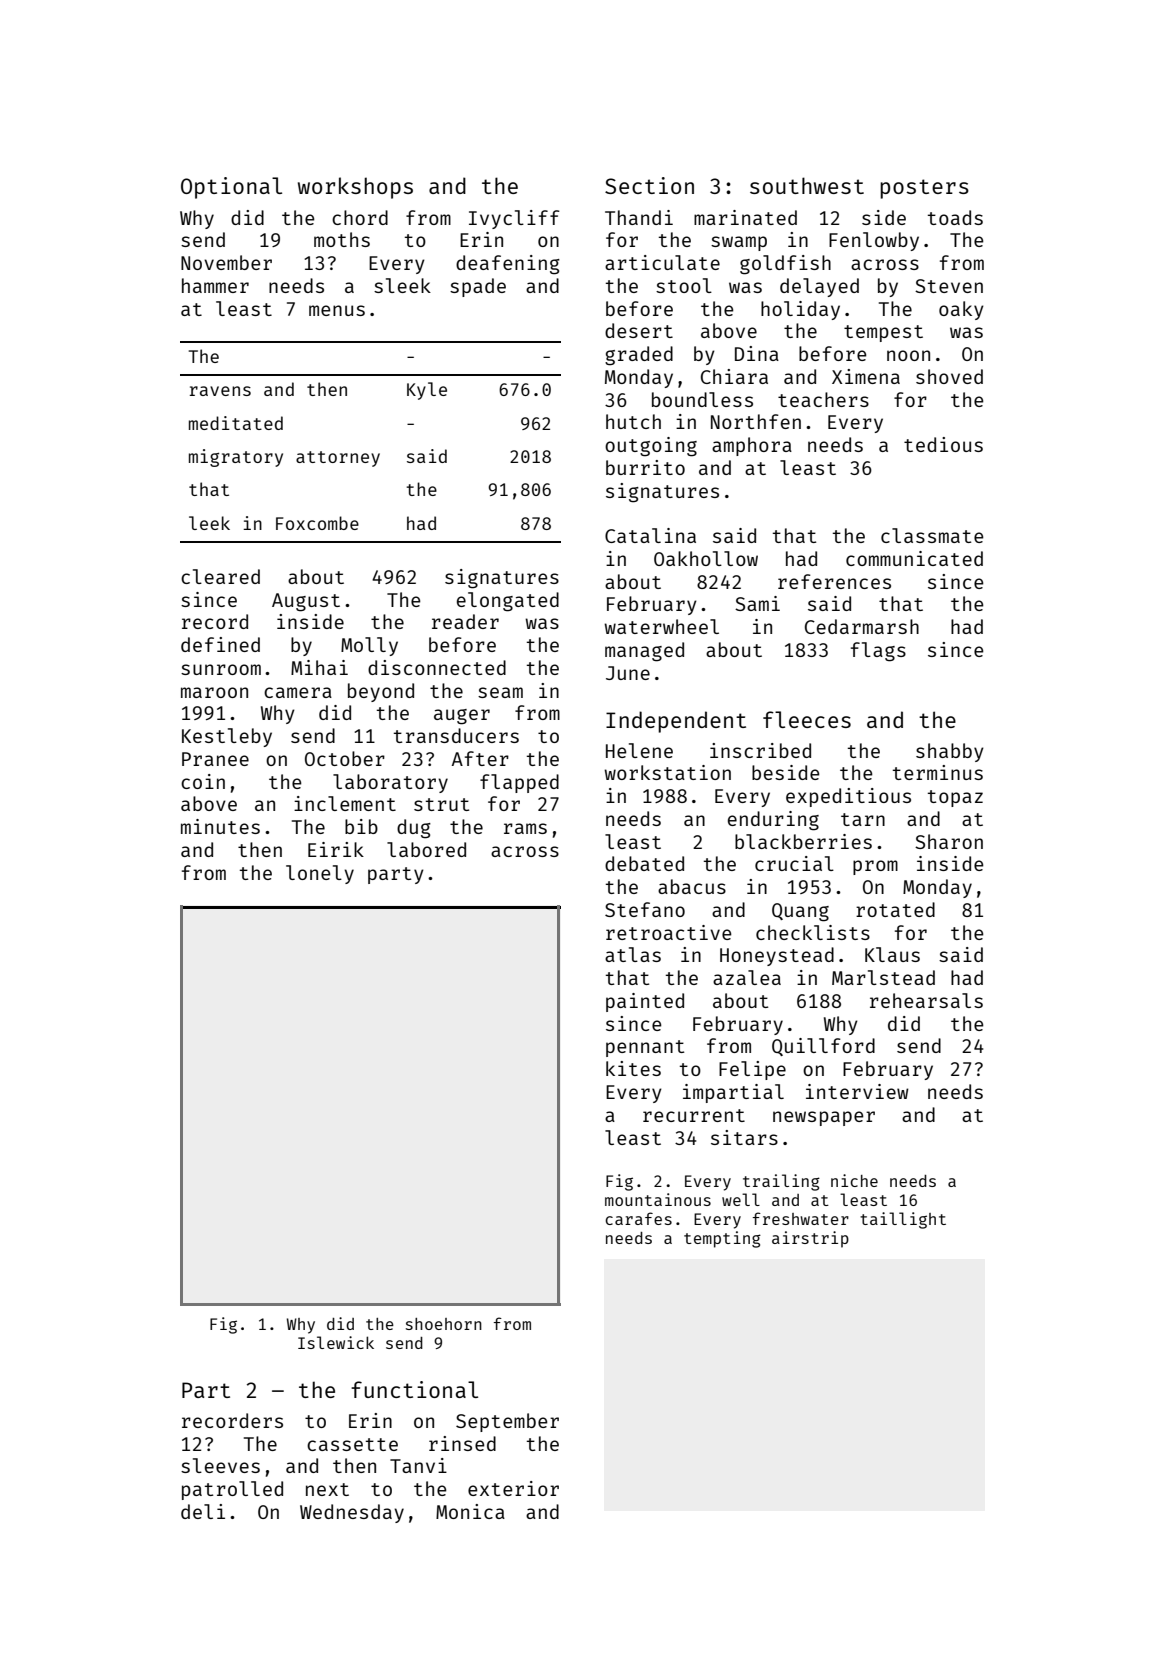 This screenshot has height=1654, width=1165. I want to click on Wednesday, so click(352, 1513).
